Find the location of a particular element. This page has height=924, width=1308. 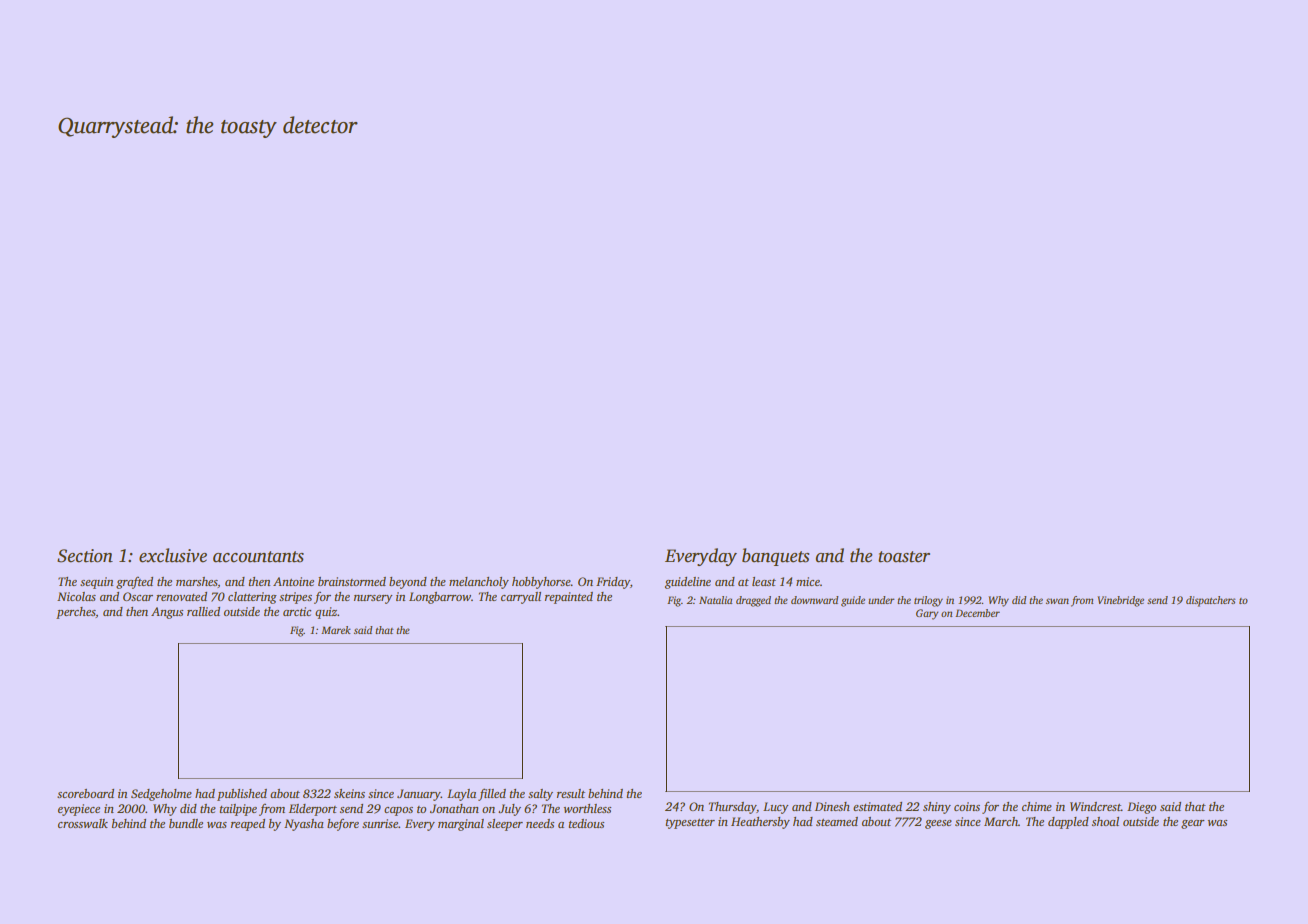

Vinebridge is located at coordinates (1120, 601).
